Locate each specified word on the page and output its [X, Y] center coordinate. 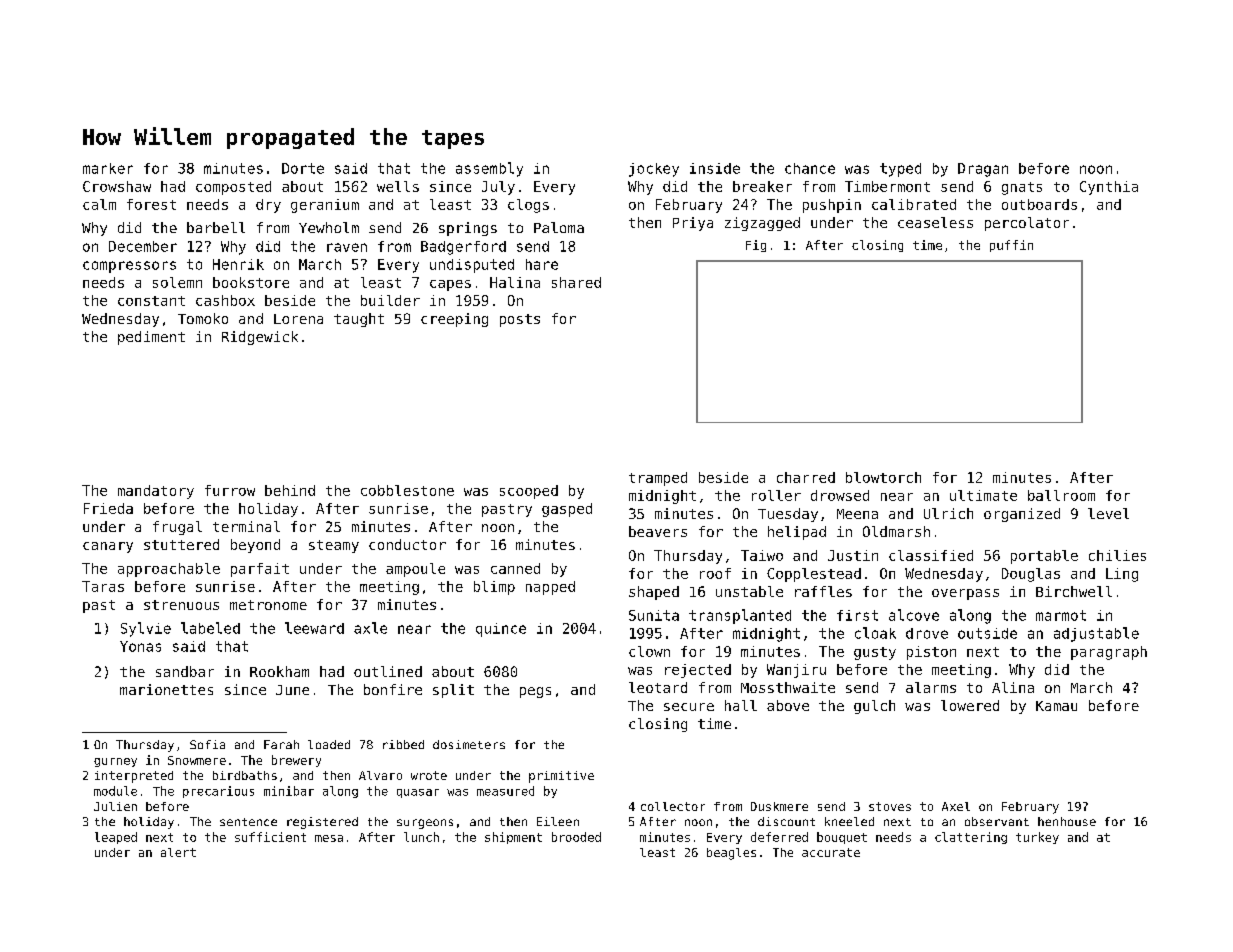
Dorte [303, 168]
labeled [210, 628]
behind [290, 490]
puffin [1011, 246]
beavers [658, 531]
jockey [654, 170]
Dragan [983, 170]
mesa [329, 838]
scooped [529, 492]
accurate [831, 852]
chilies [1117, 555]
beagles [731, 854]
